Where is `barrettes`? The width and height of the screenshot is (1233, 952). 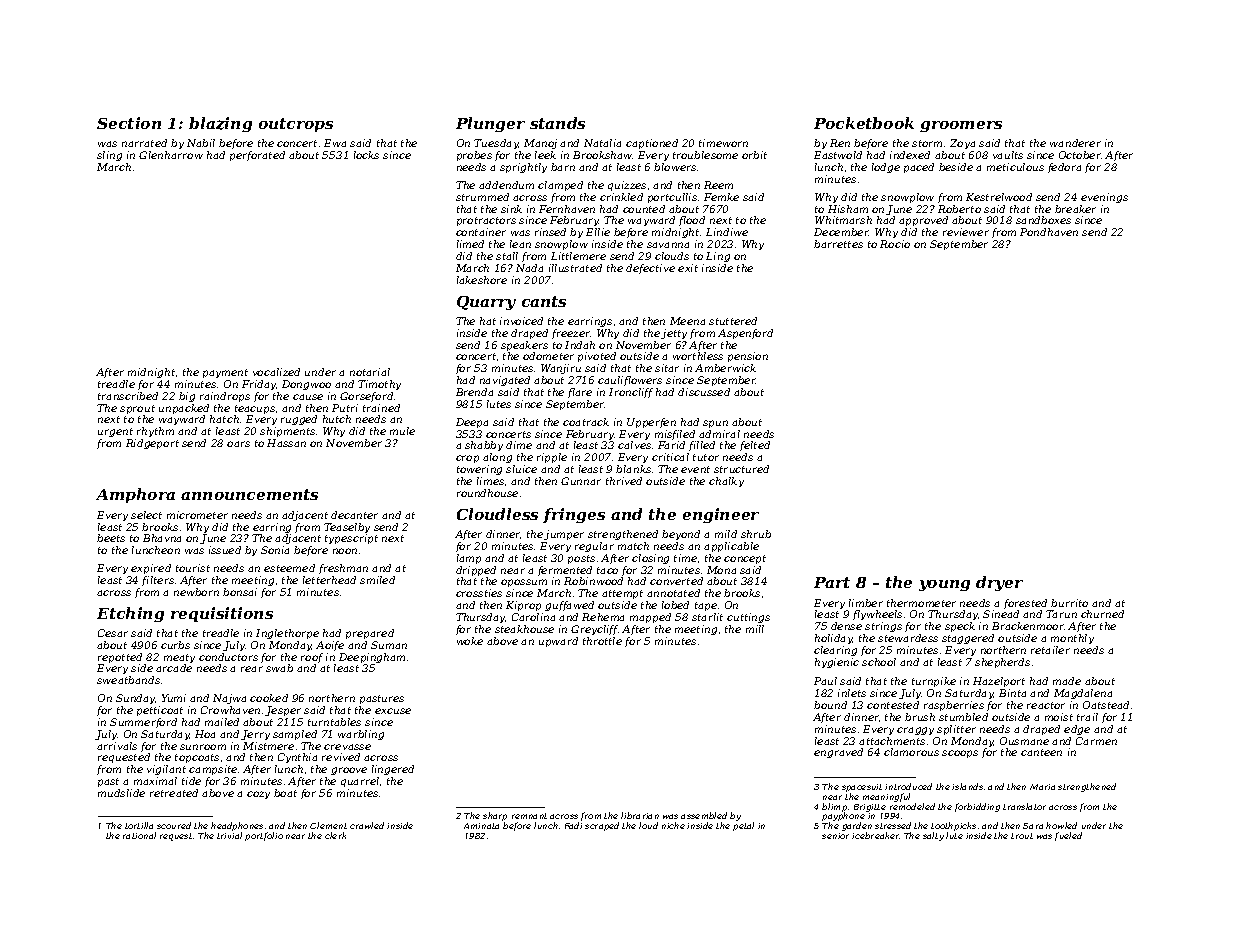
barrettes is located at coordinates (838, 244).
